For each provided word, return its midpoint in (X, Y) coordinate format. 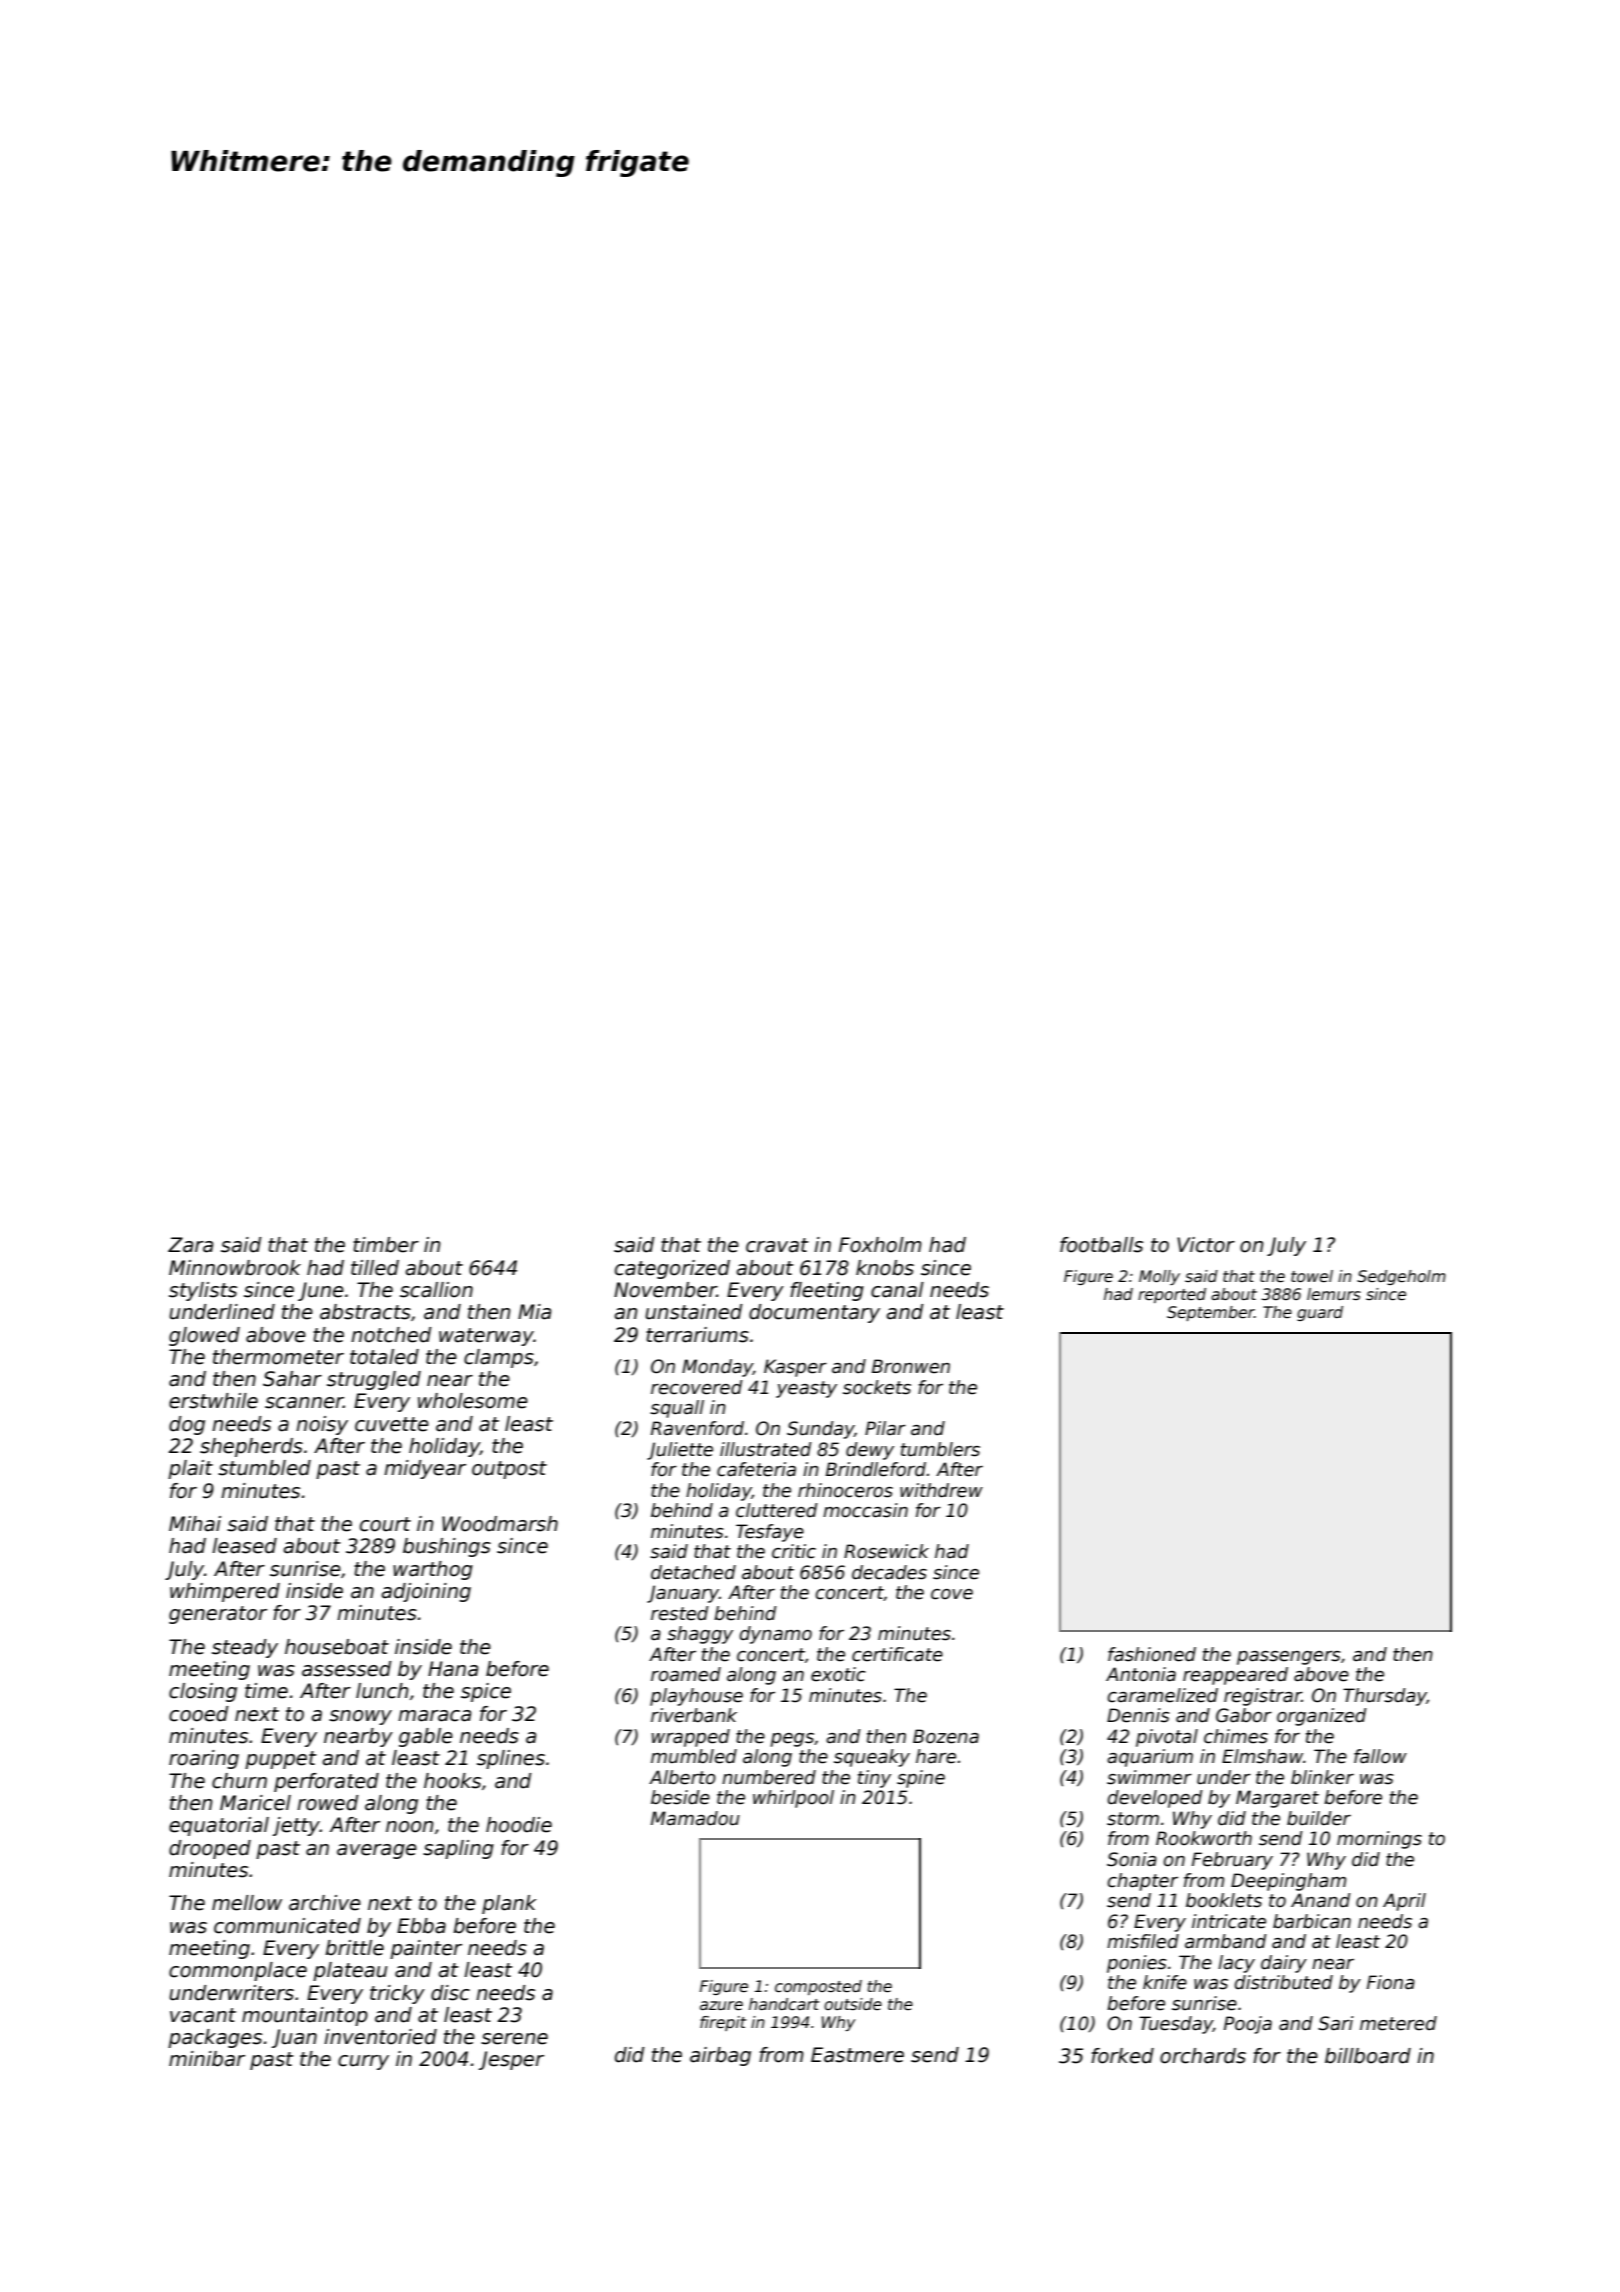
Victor (1206, 1245)
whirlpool (793, 1799)
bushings (447, 1547)
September (1210, 1313)
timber (386, 1245)
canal (897, 1290)
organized (1322, 1717)
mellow (247, 1903)
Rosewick (886, 1551)
